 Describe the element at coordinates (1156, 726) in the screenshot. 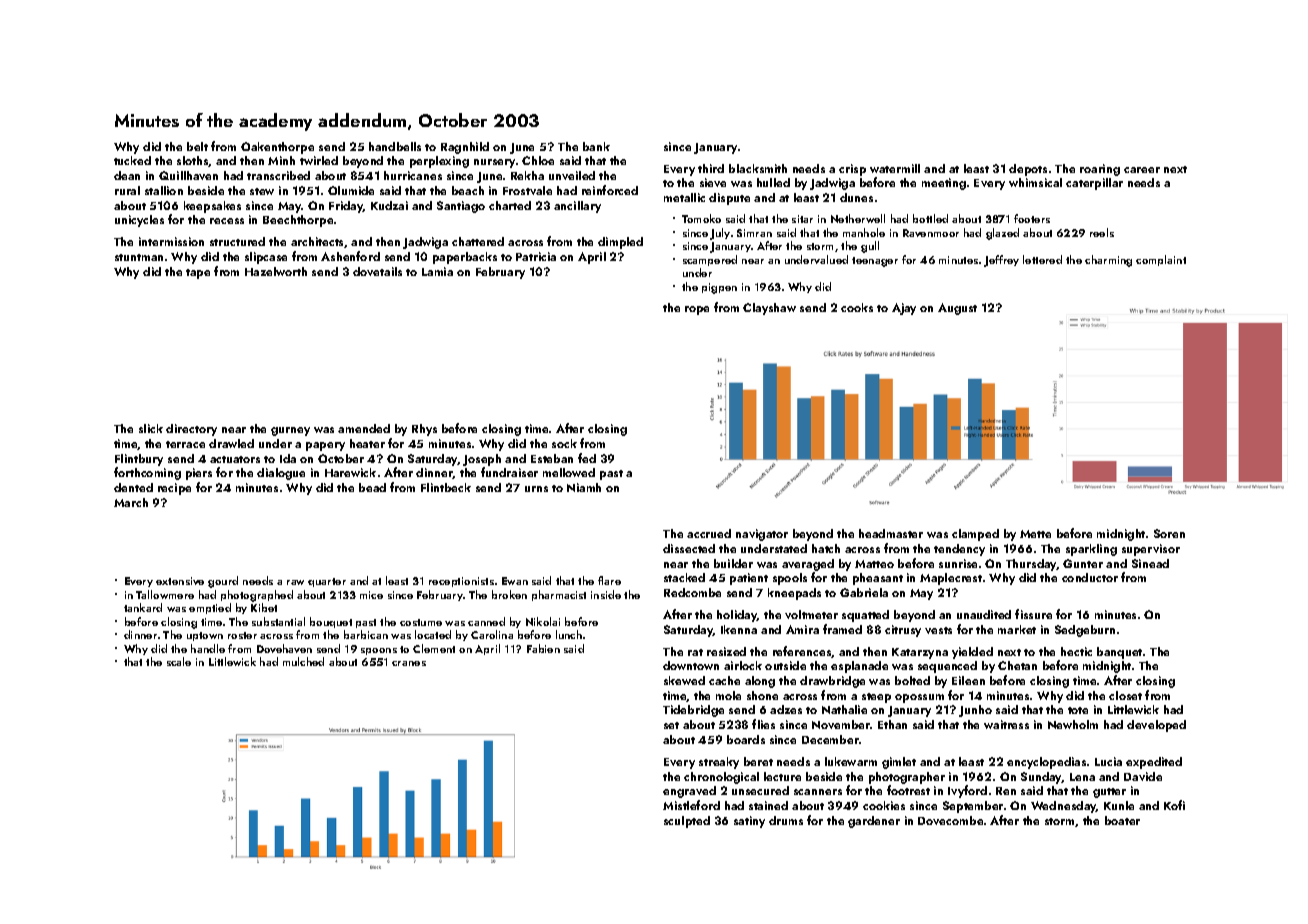

I see `developed` at that location.
